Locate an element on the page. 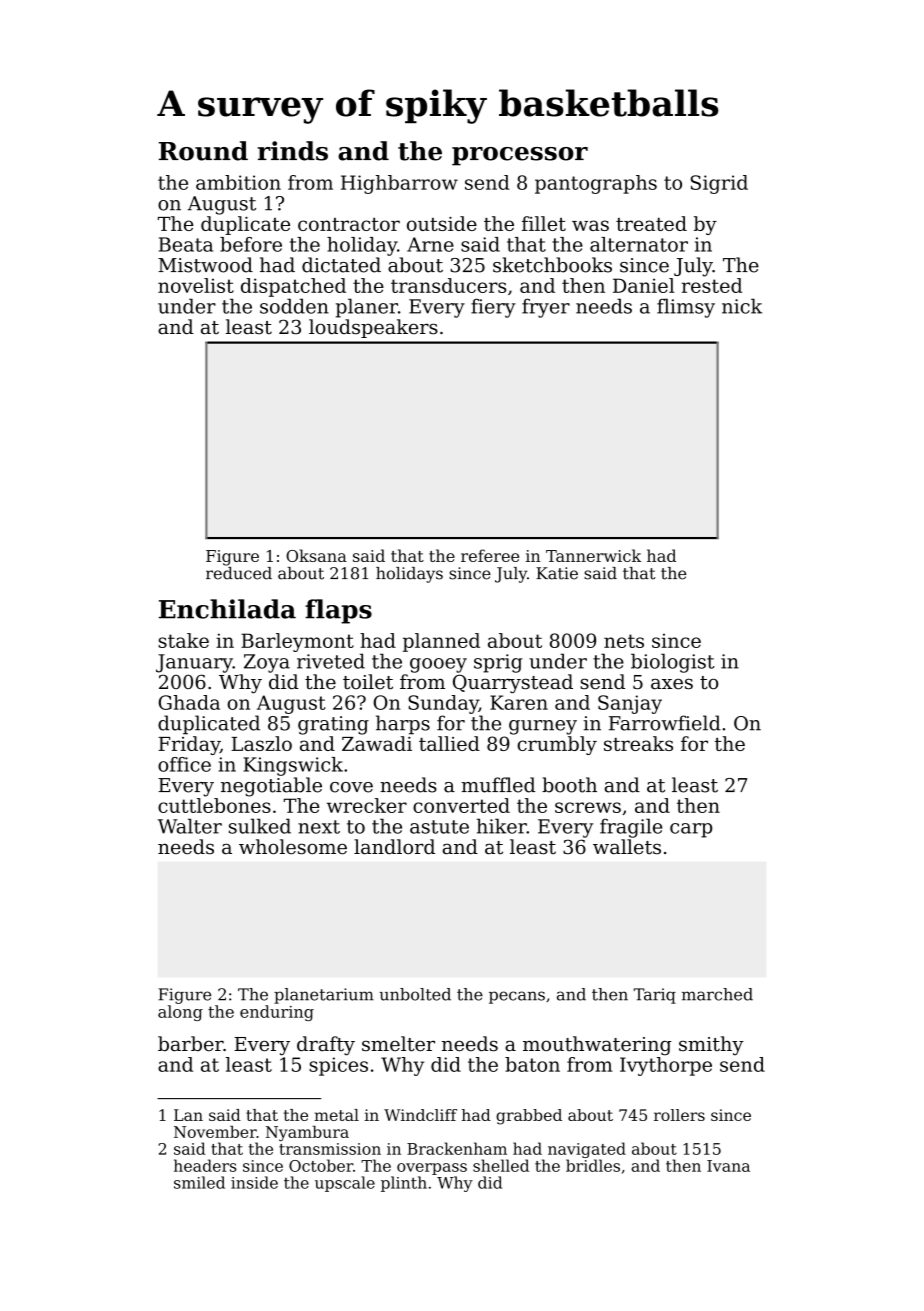 The height and width of the page is (1311, 924). Nyambura is located at coordinates (307, 1133).
